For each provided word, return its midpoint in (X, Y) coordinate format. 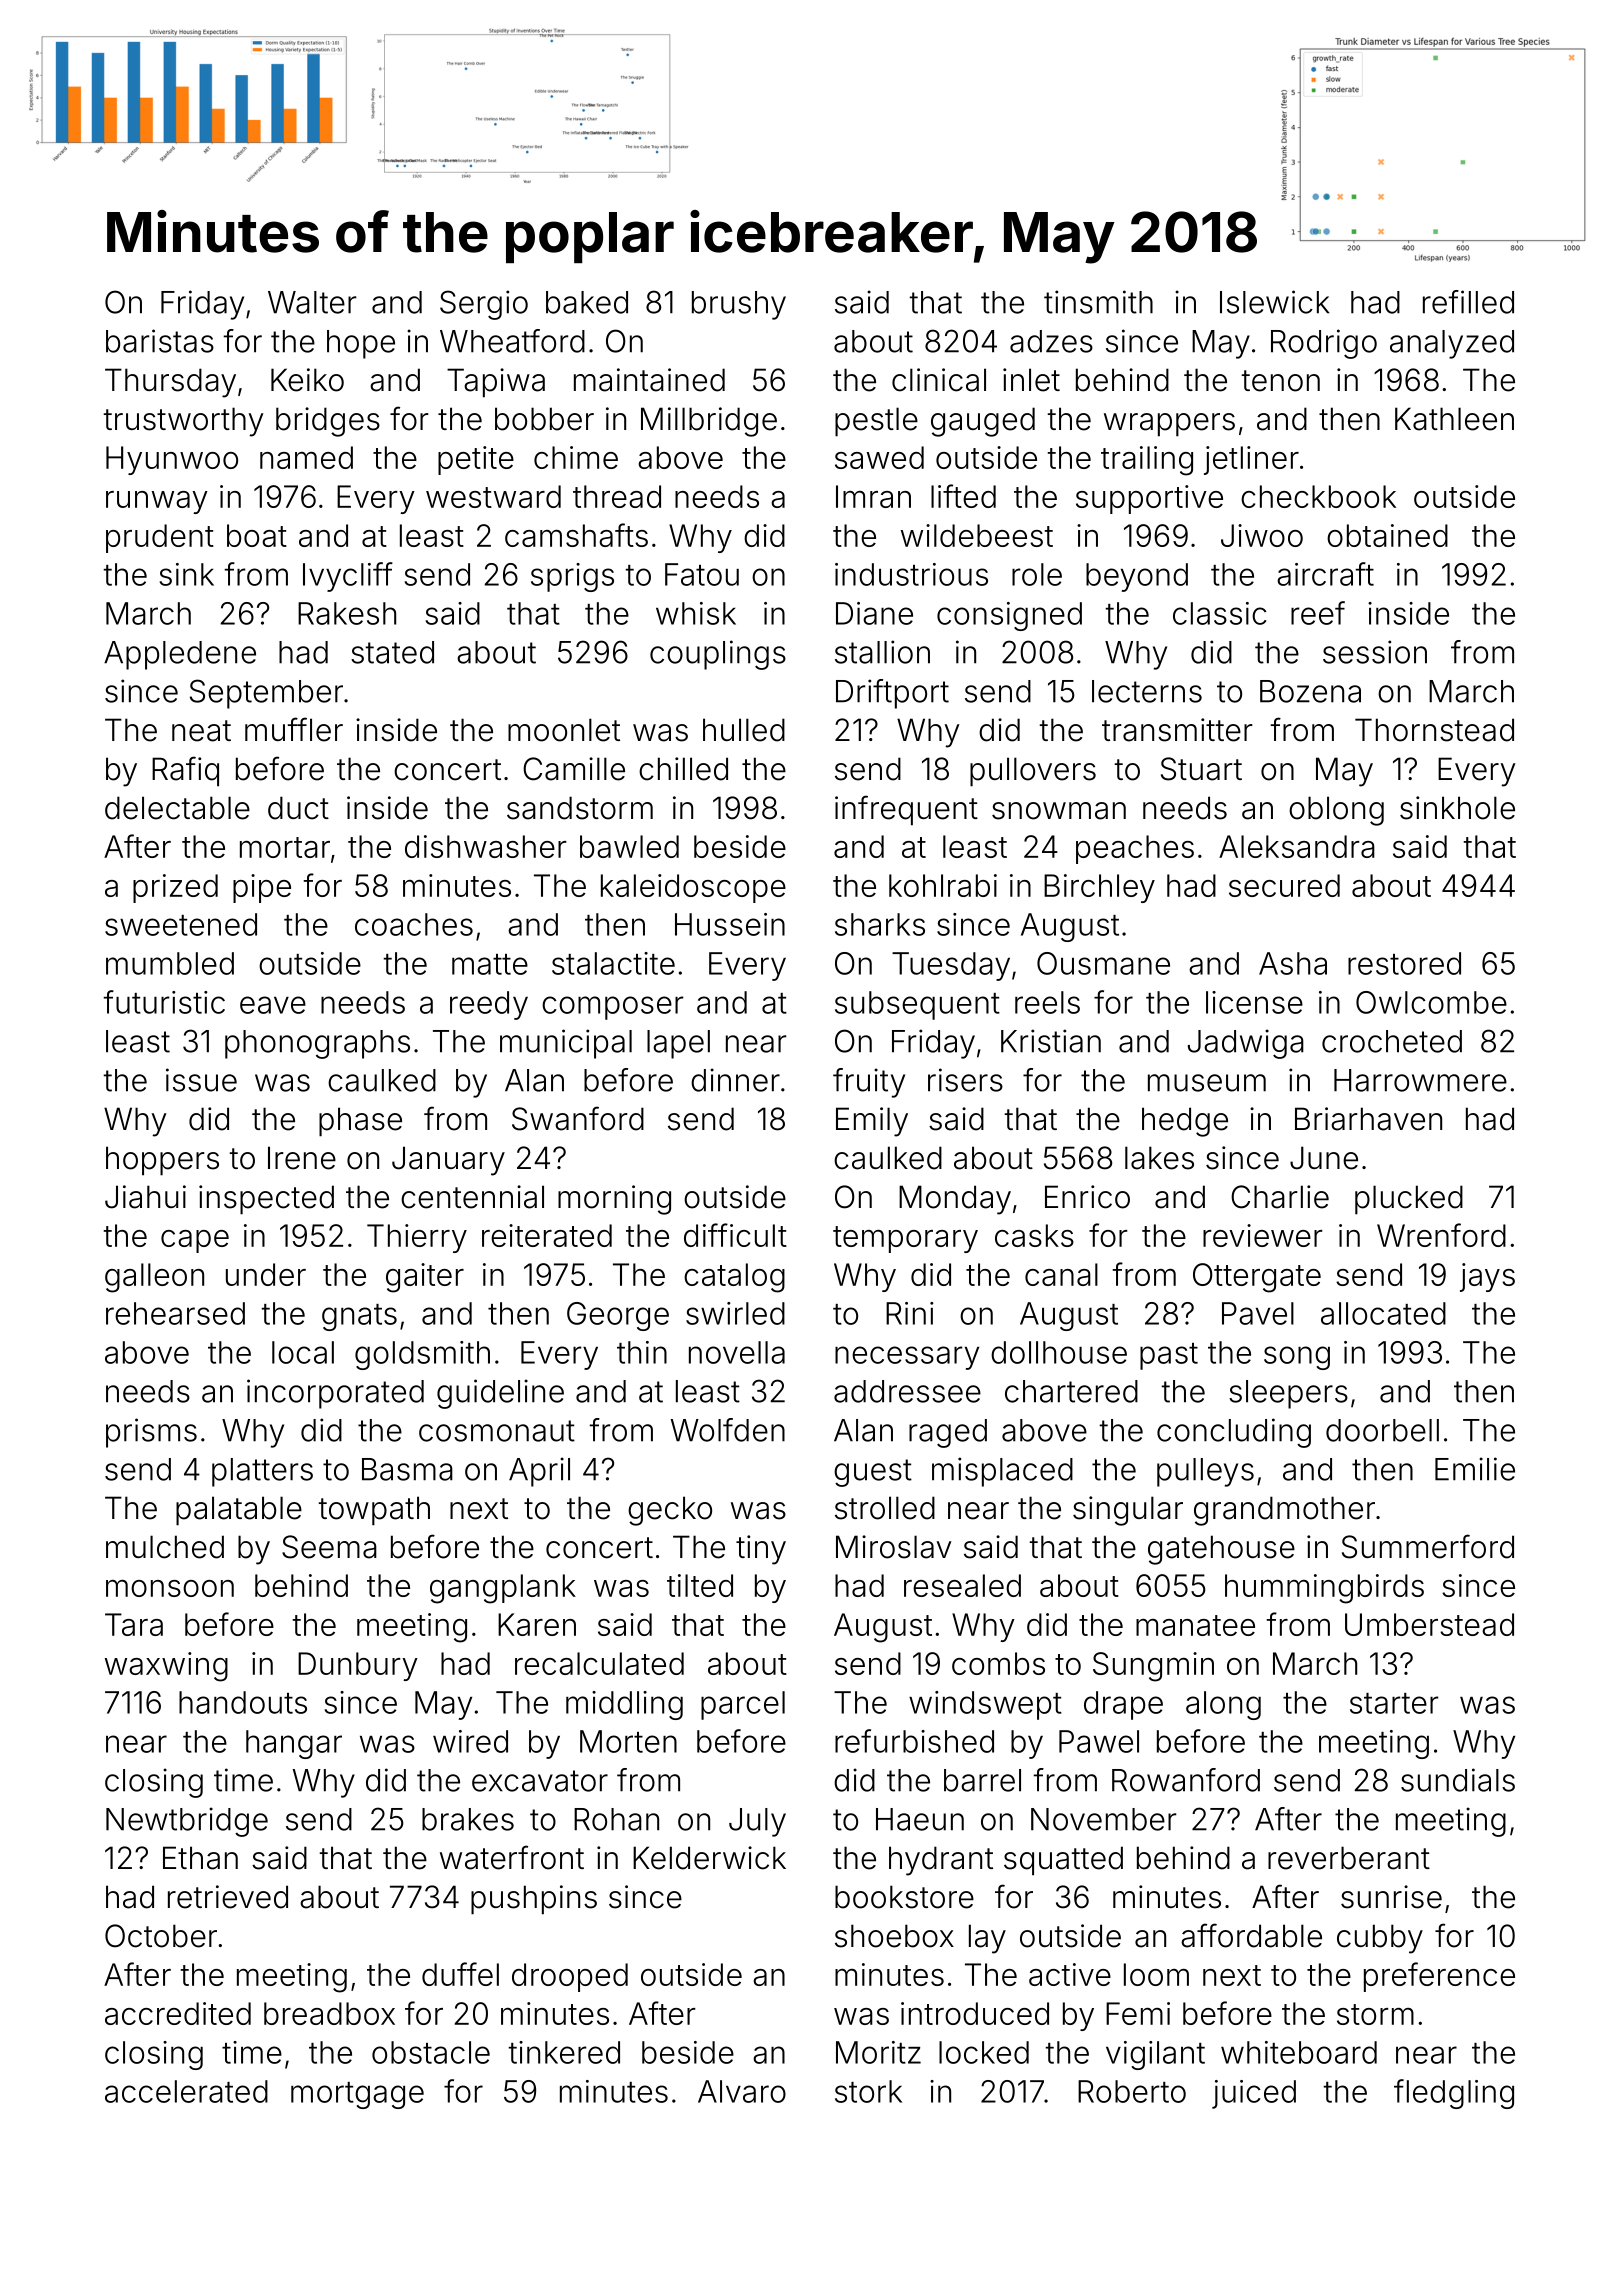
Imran (873, 496)
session (1375, 652)
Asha (1293, 963)
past (1169, 1356)
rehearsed (175, 1313)
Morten (628, 1741)
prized (175, 888)
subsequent (917, 1005)
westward (493, 496)
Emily (872, 1122)
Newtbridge (187, 1822)
